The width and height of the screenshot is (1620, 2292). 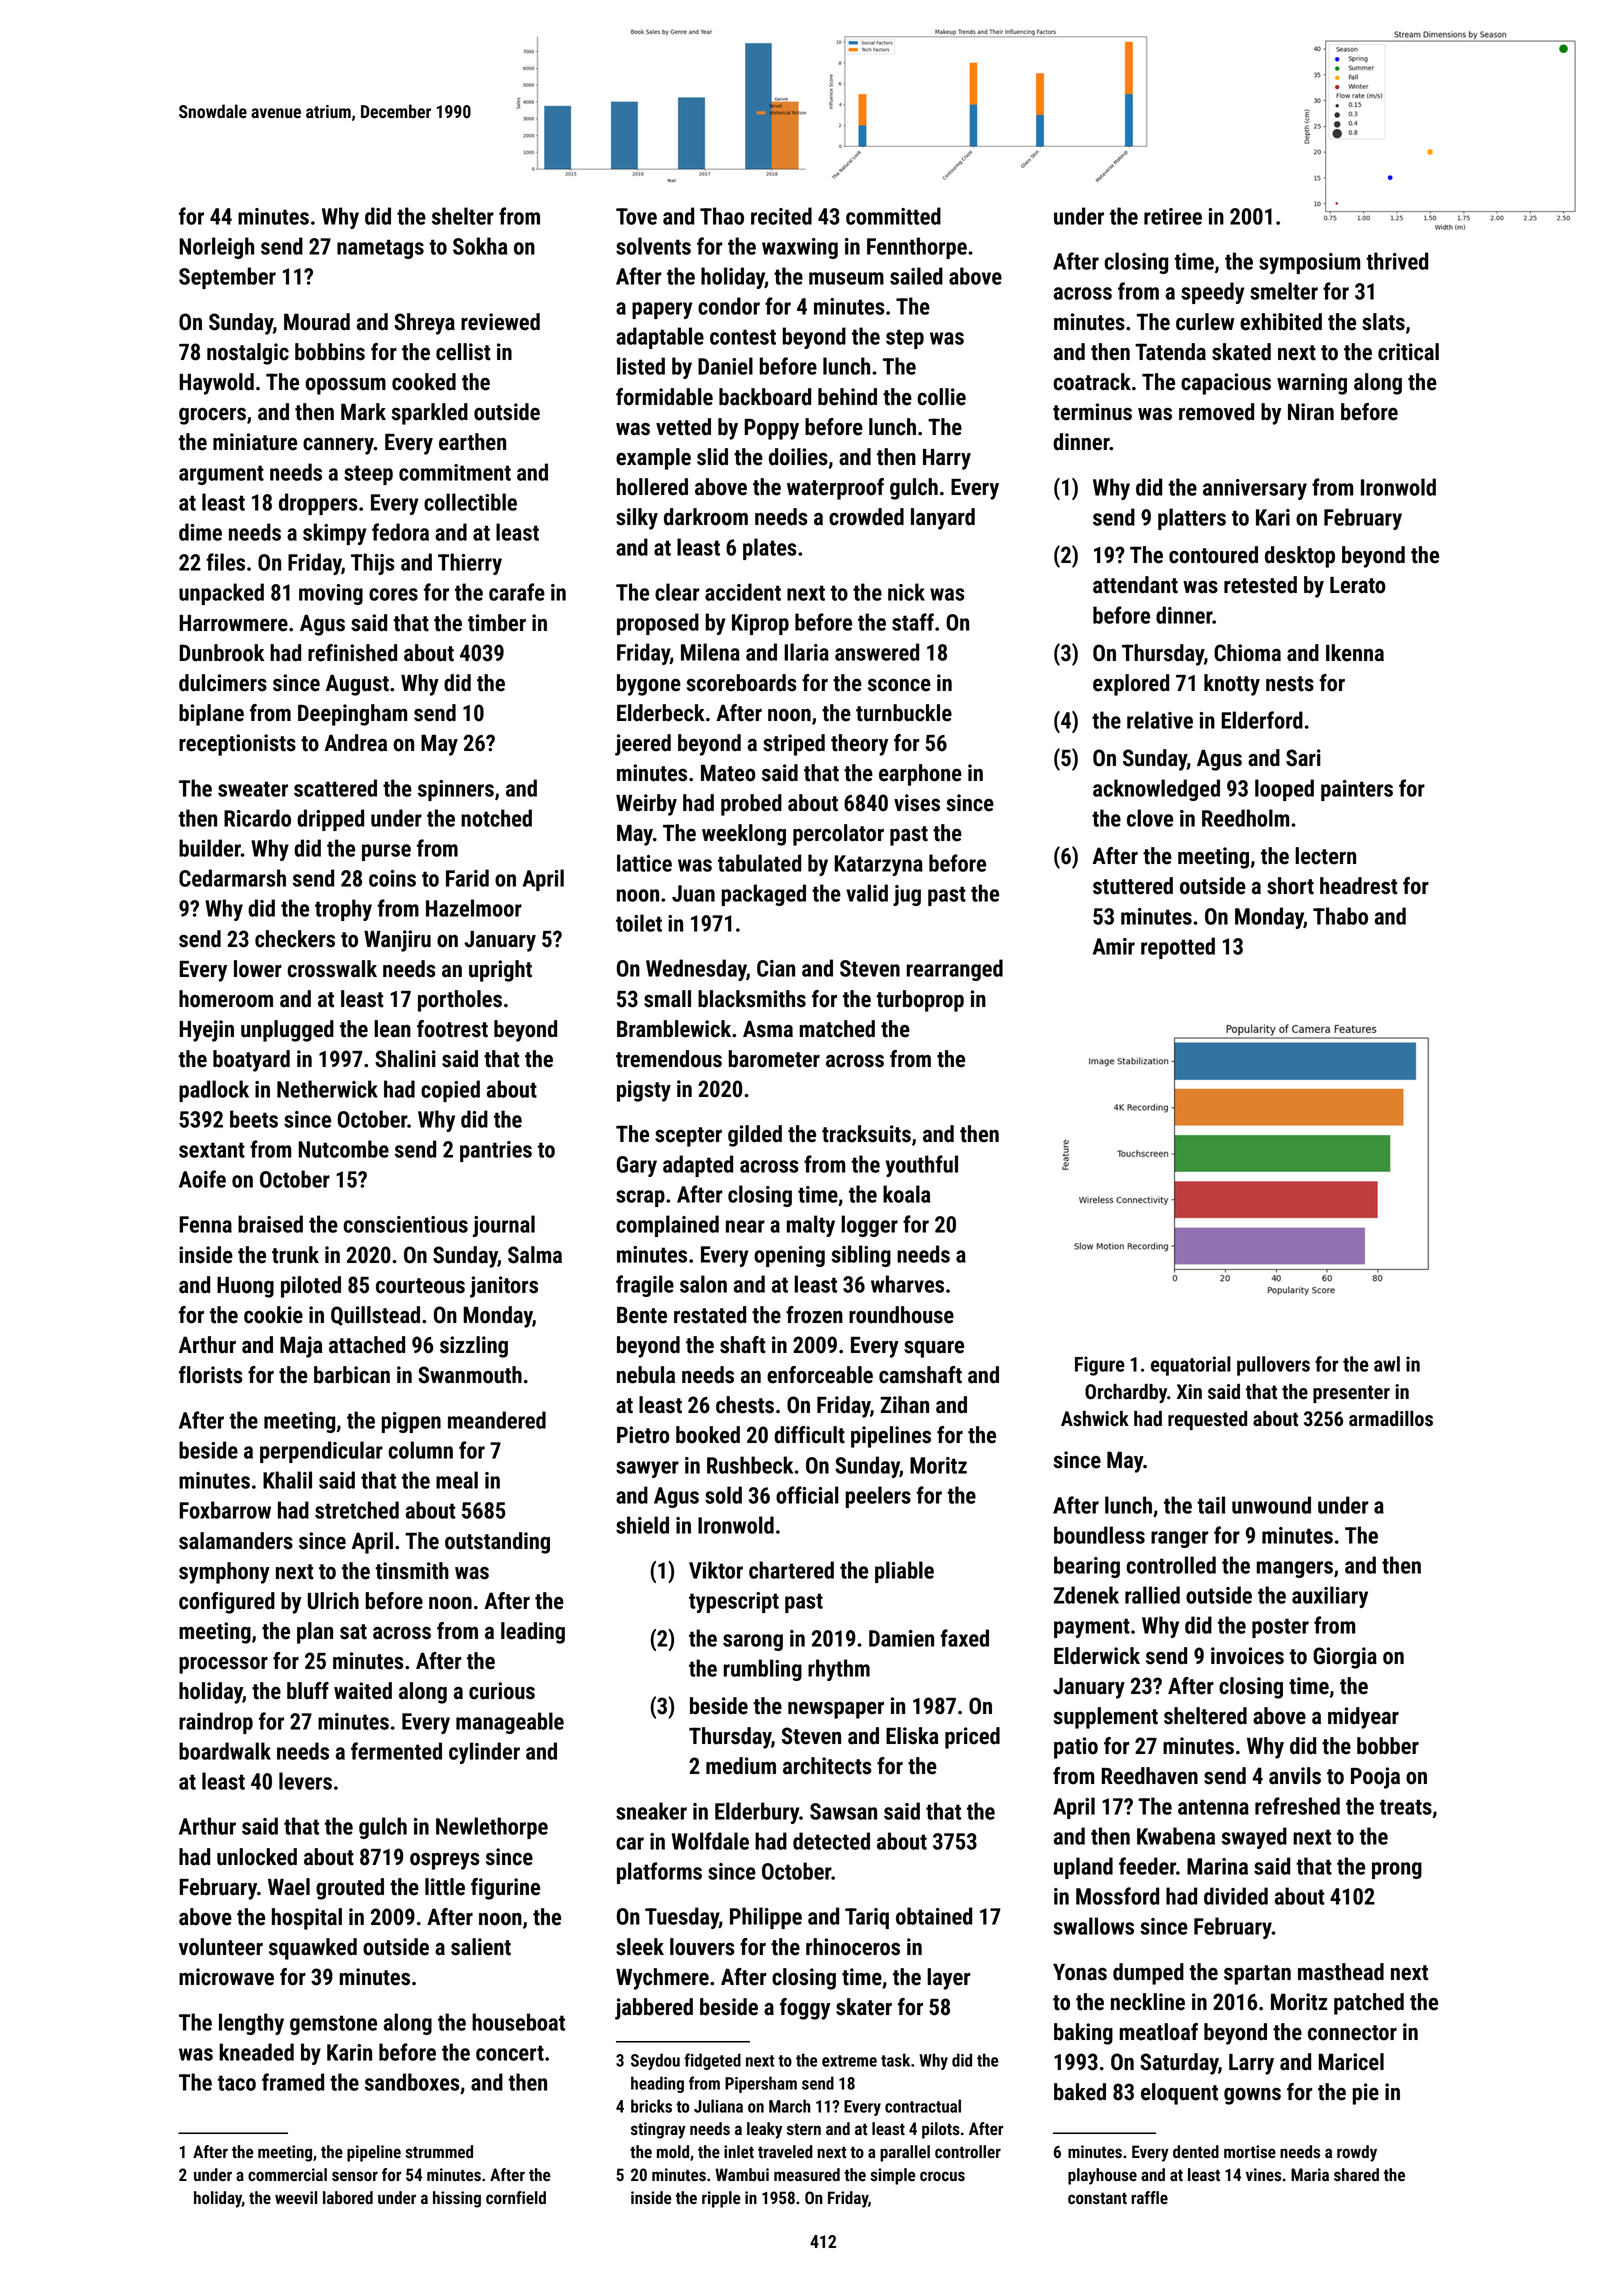 I want to click on backboard, so click(x=765, y=397).
